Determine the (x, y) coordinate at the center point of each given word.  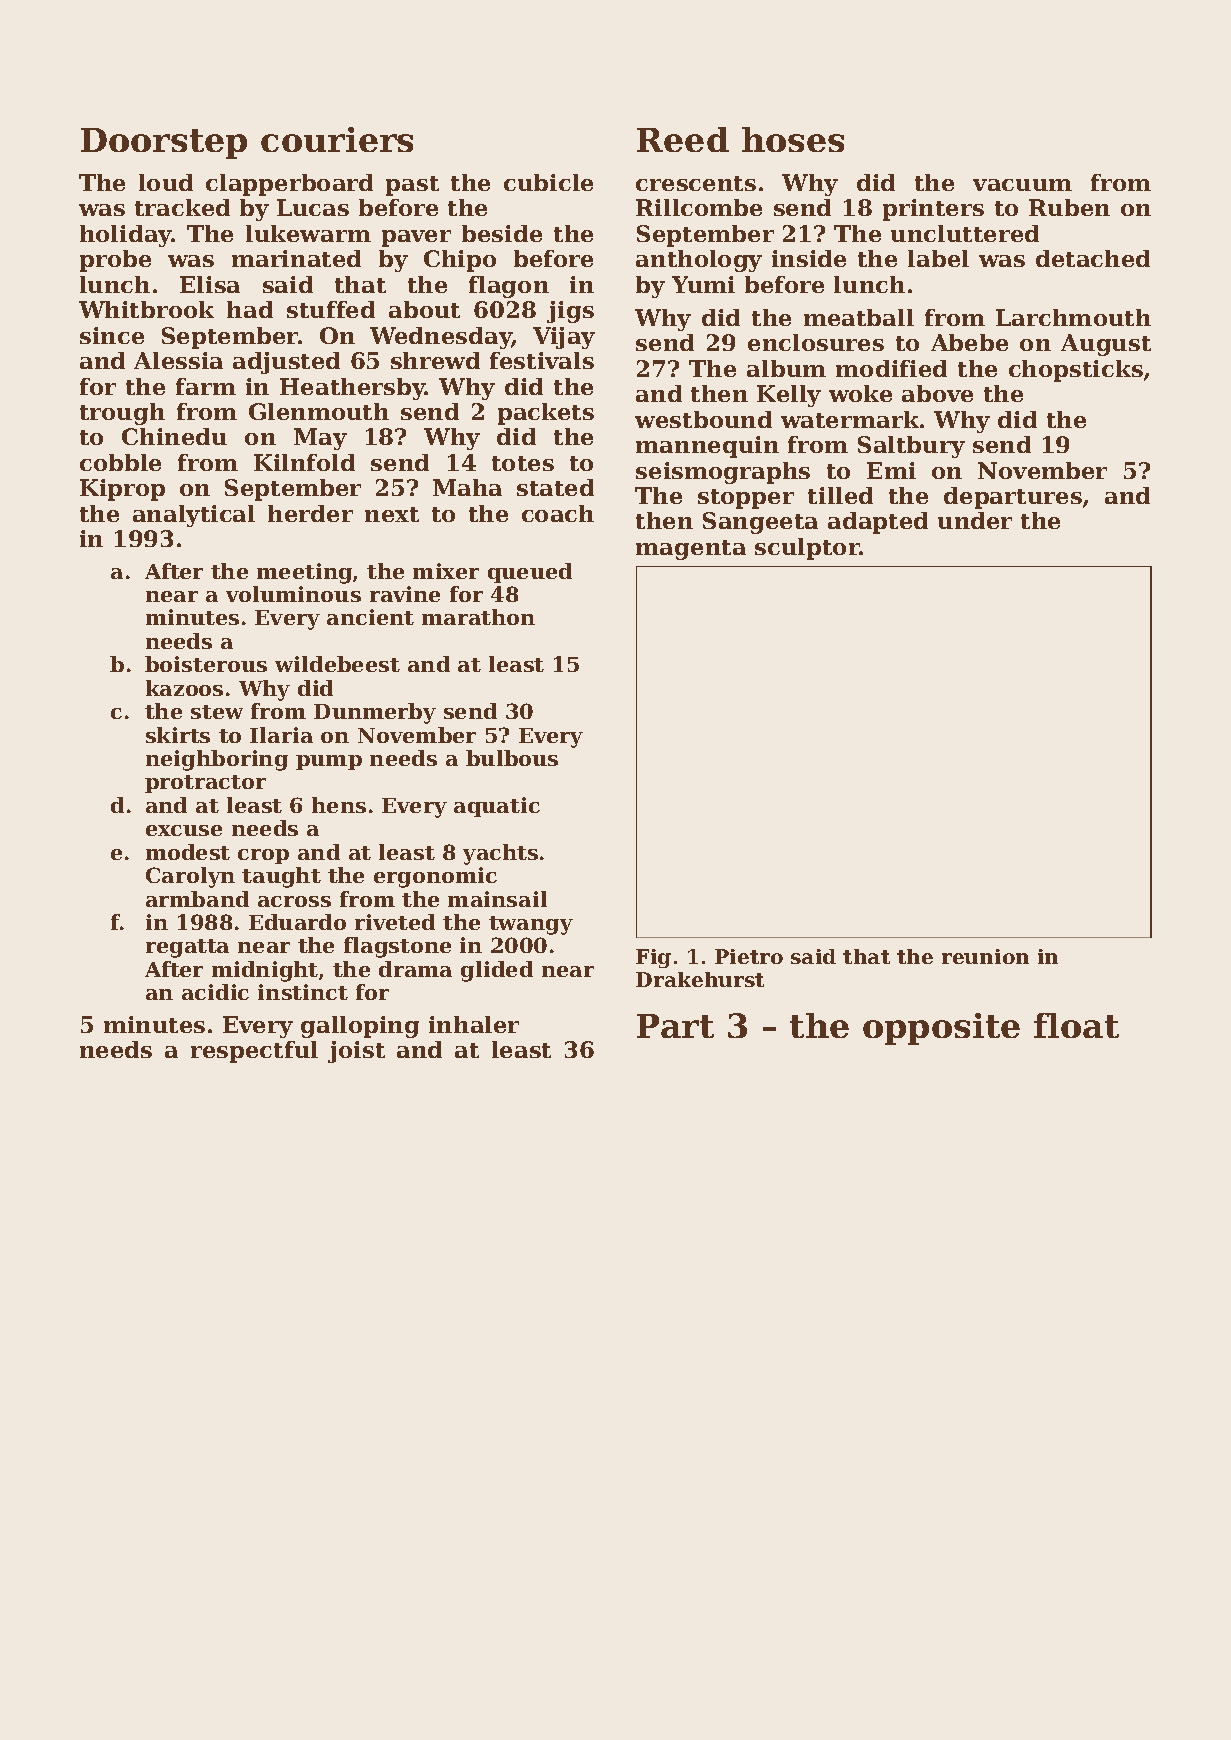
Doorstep (164, 143)
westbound (703, 419)
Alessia (178, 360)
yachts (500, 854)
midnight (265, 971)
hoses (793, 139)
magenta (691, 550)
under (975, 520)
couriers (337, 139)
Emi (891, 470)
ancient (370, 617)
